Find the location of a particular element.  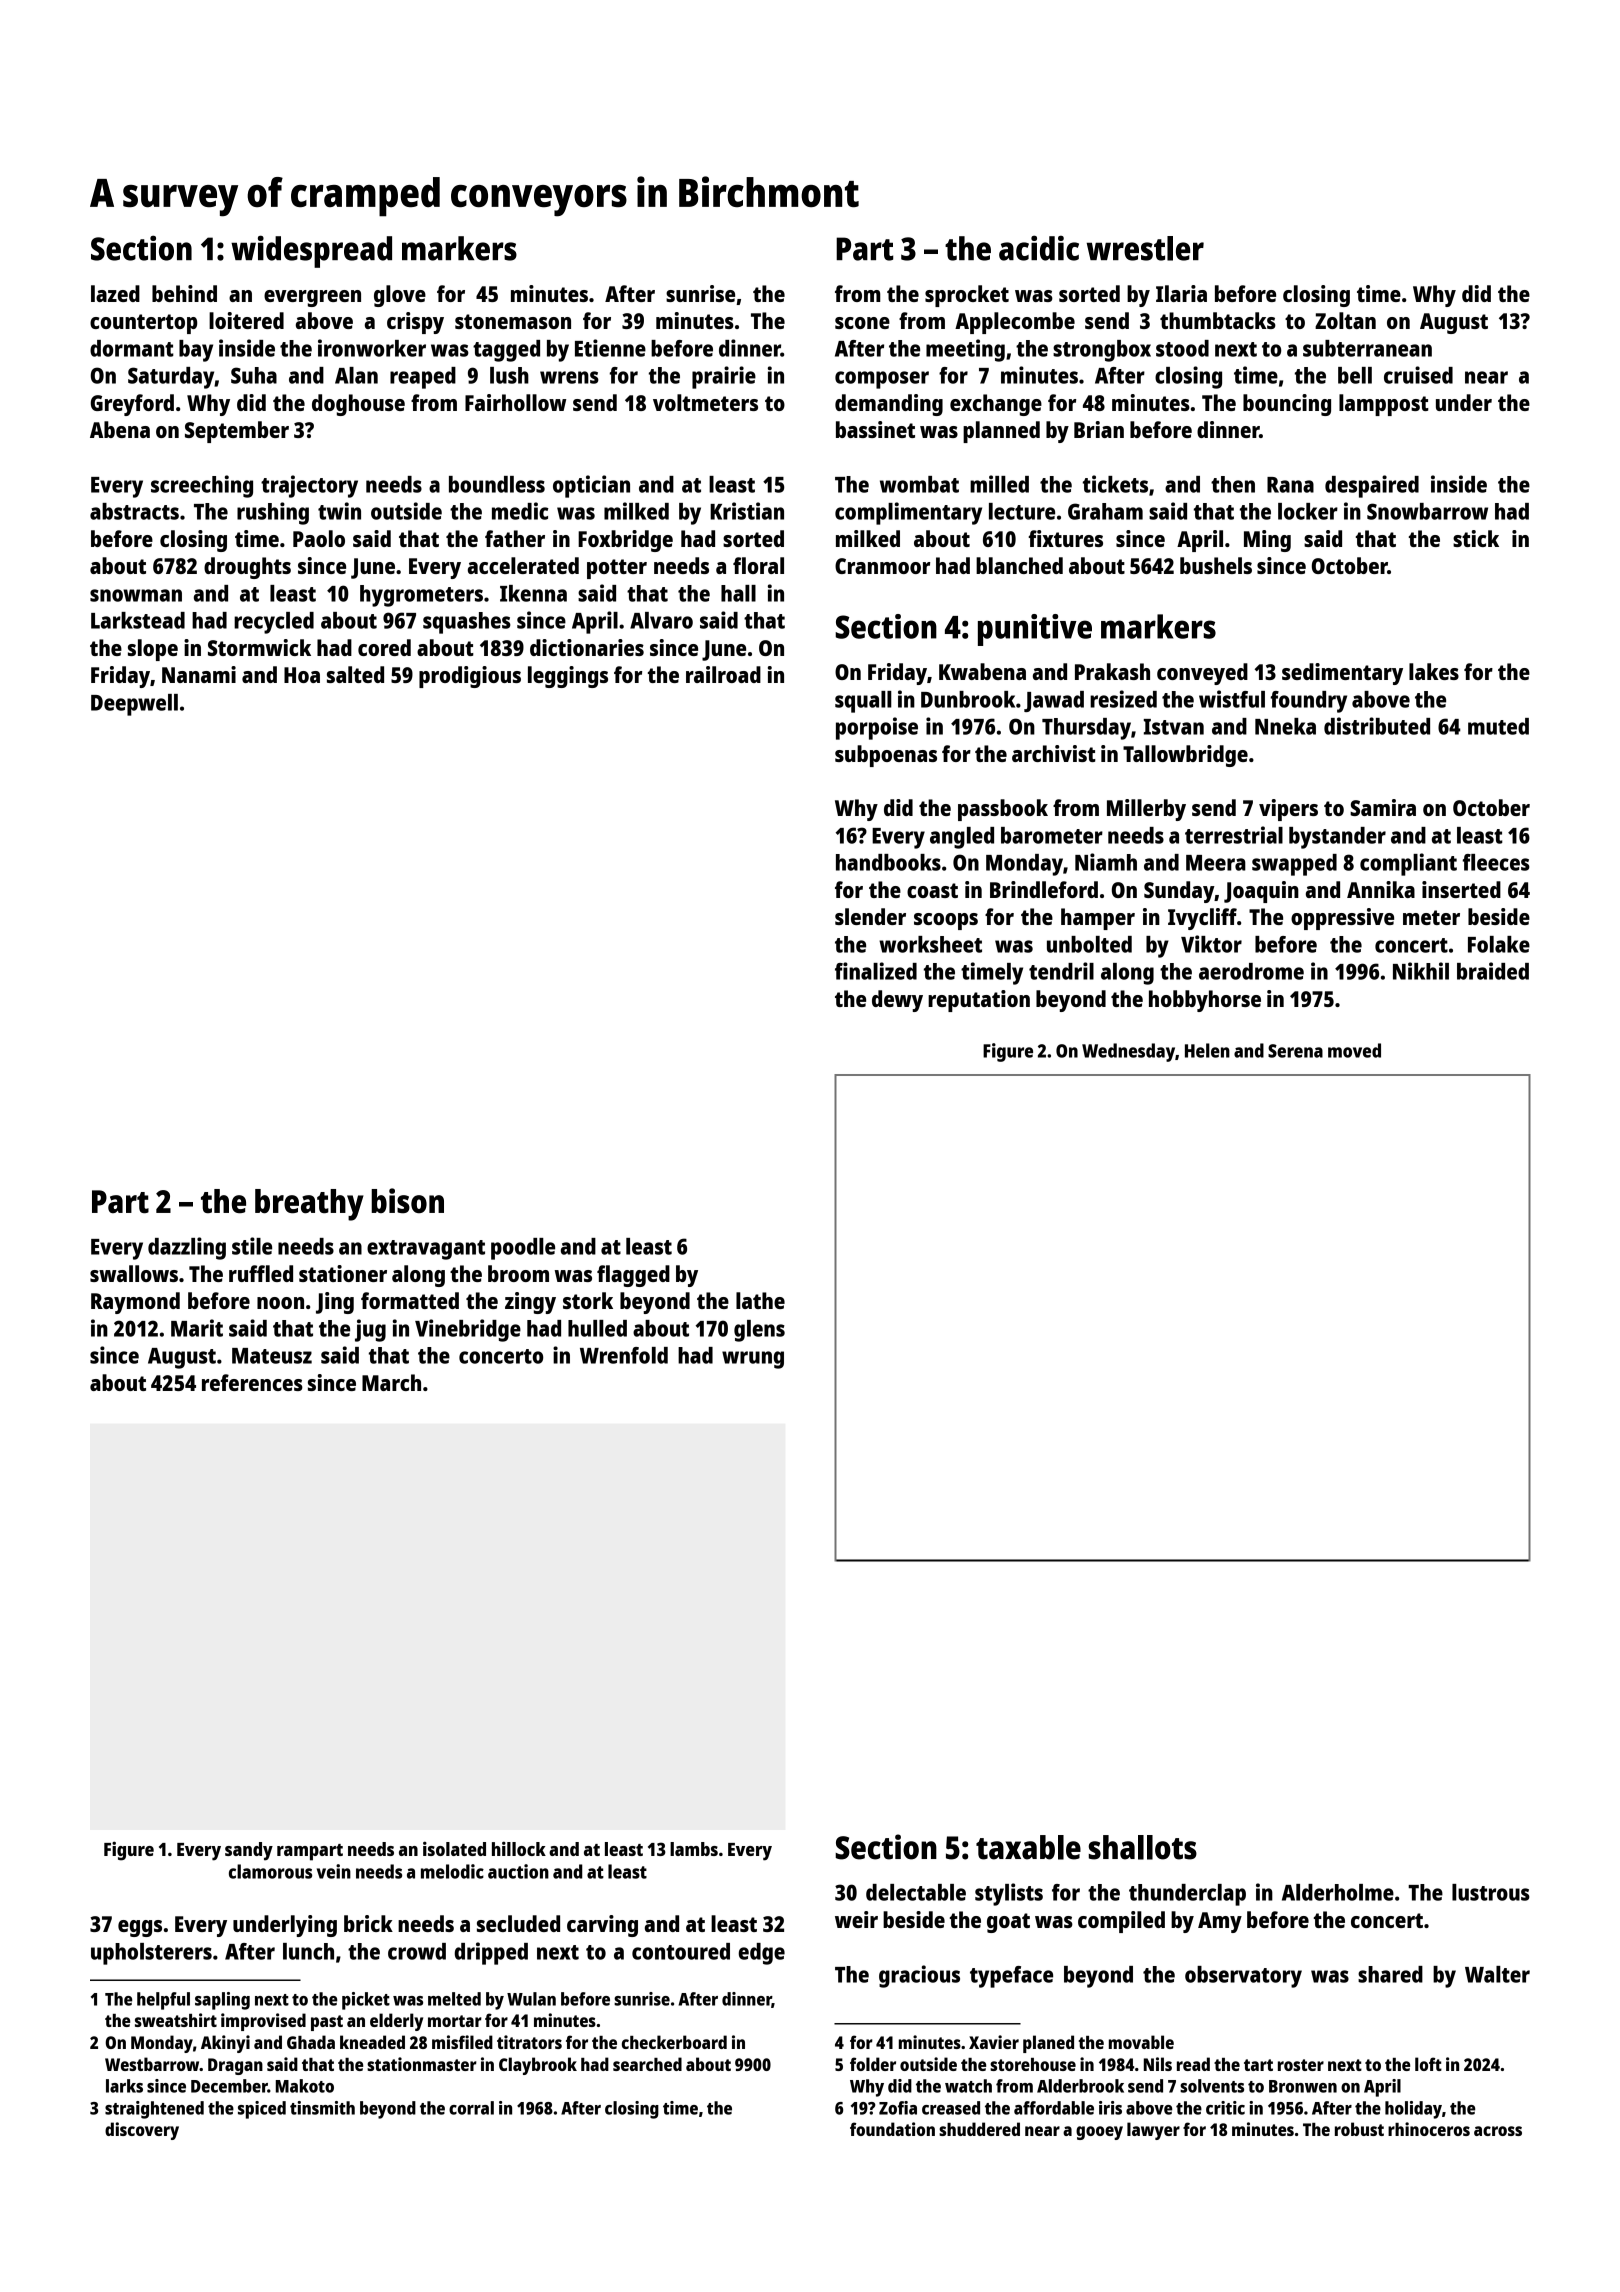

foundation is located at coordinates (892, 2129).
